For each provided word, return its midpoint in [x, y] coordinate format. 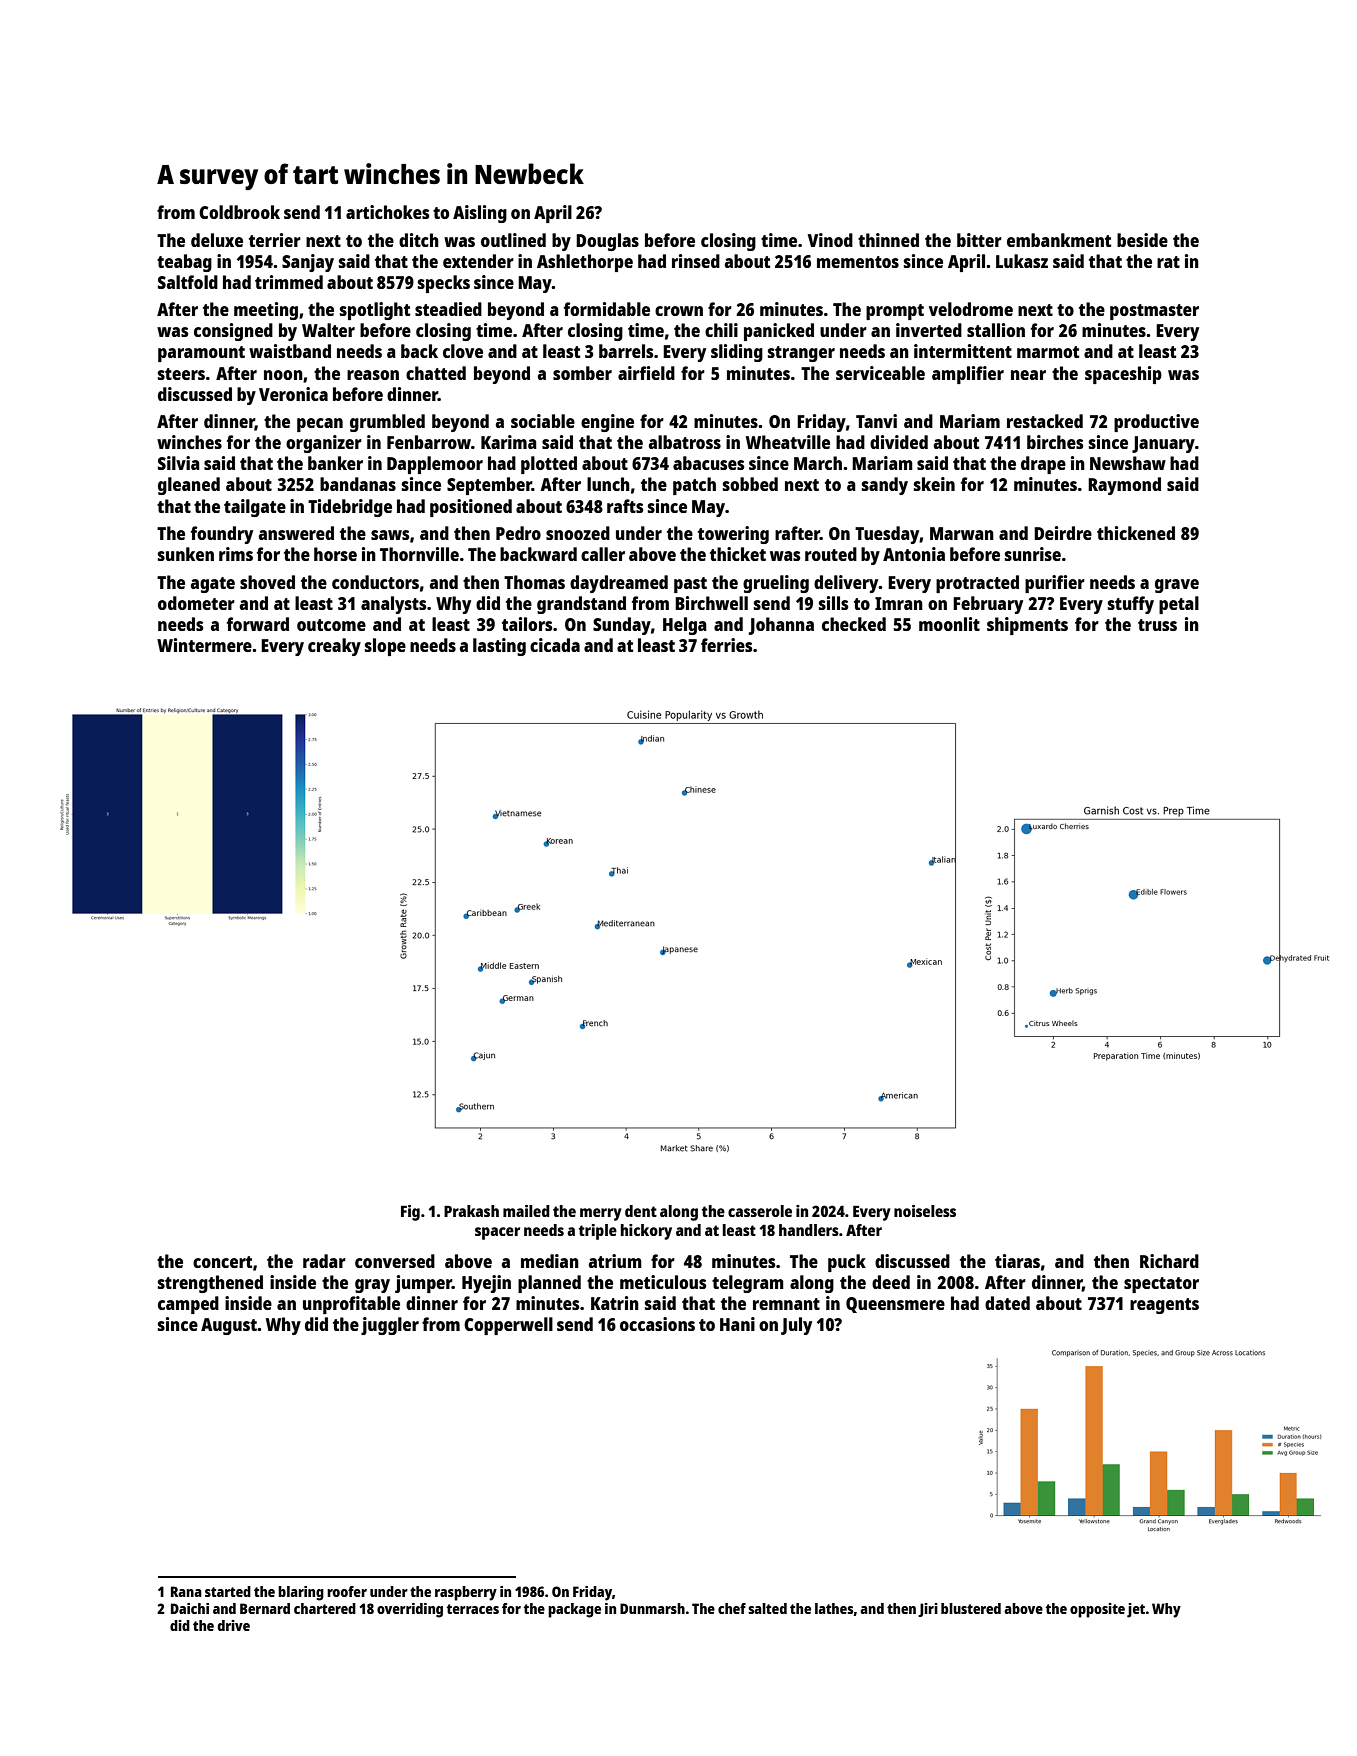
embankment [1059, 240]
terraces [473, 1609]
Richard [1169, 1261]
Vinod [830, 240]
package [574, 1610]
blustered [971, 1608]
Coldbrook [239, 212]
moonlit [949, 624]
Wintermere [204, 645]
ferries [726, 645]
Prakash [471, 1211]
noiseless [925, 1211]
